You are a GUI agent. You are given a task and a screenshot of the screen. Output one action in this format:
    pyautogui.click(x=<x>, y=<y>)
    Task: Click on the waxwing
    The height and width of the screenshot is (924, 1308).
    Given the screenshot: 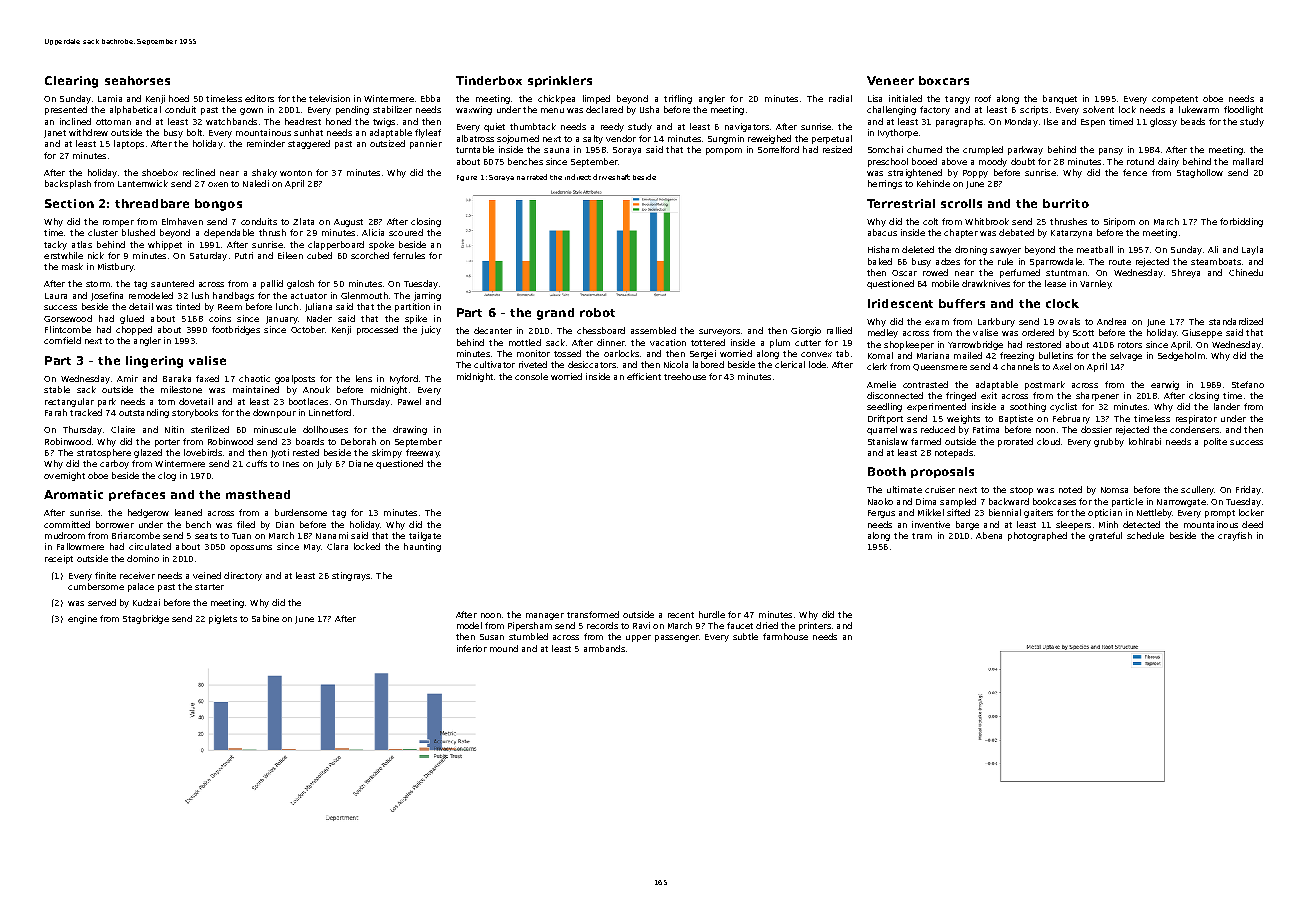 What is the action you would take?
    pyautogui.click(x=474, y=110)
